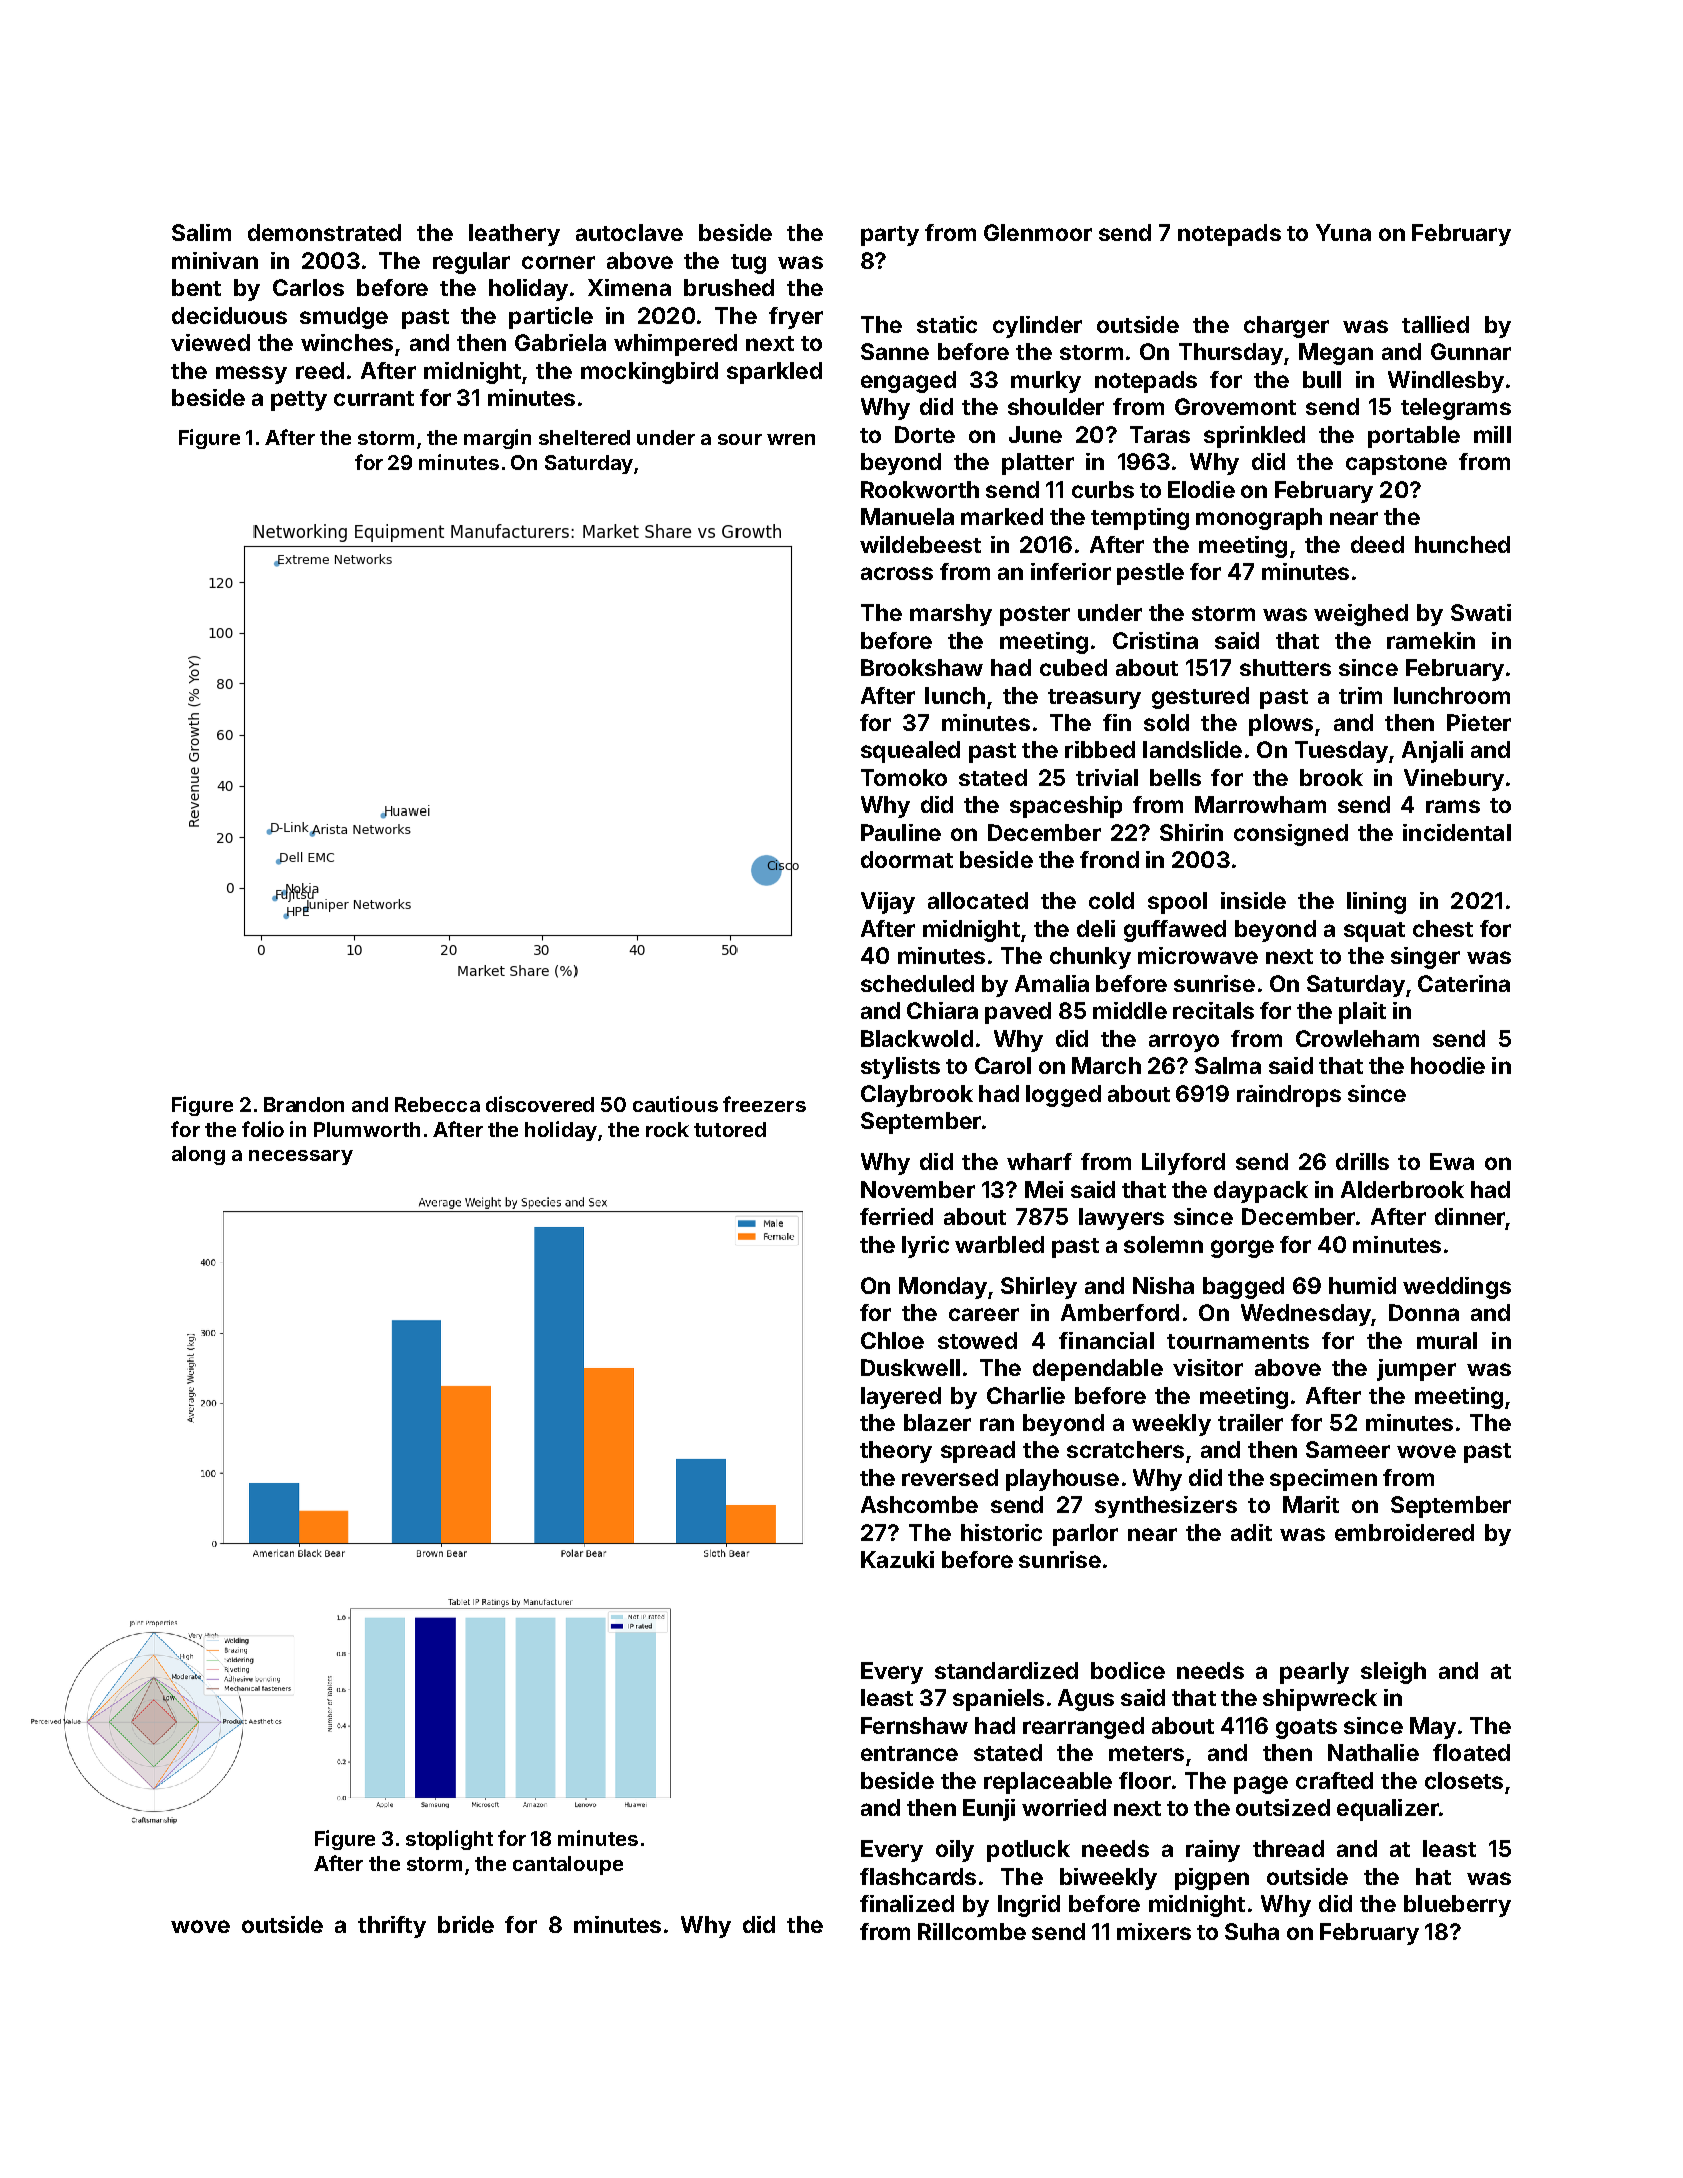 The height and width of the document is (2178, 1683). Describe the element at coordinates (910, 752) in the document. I see `squealed` at that location.
